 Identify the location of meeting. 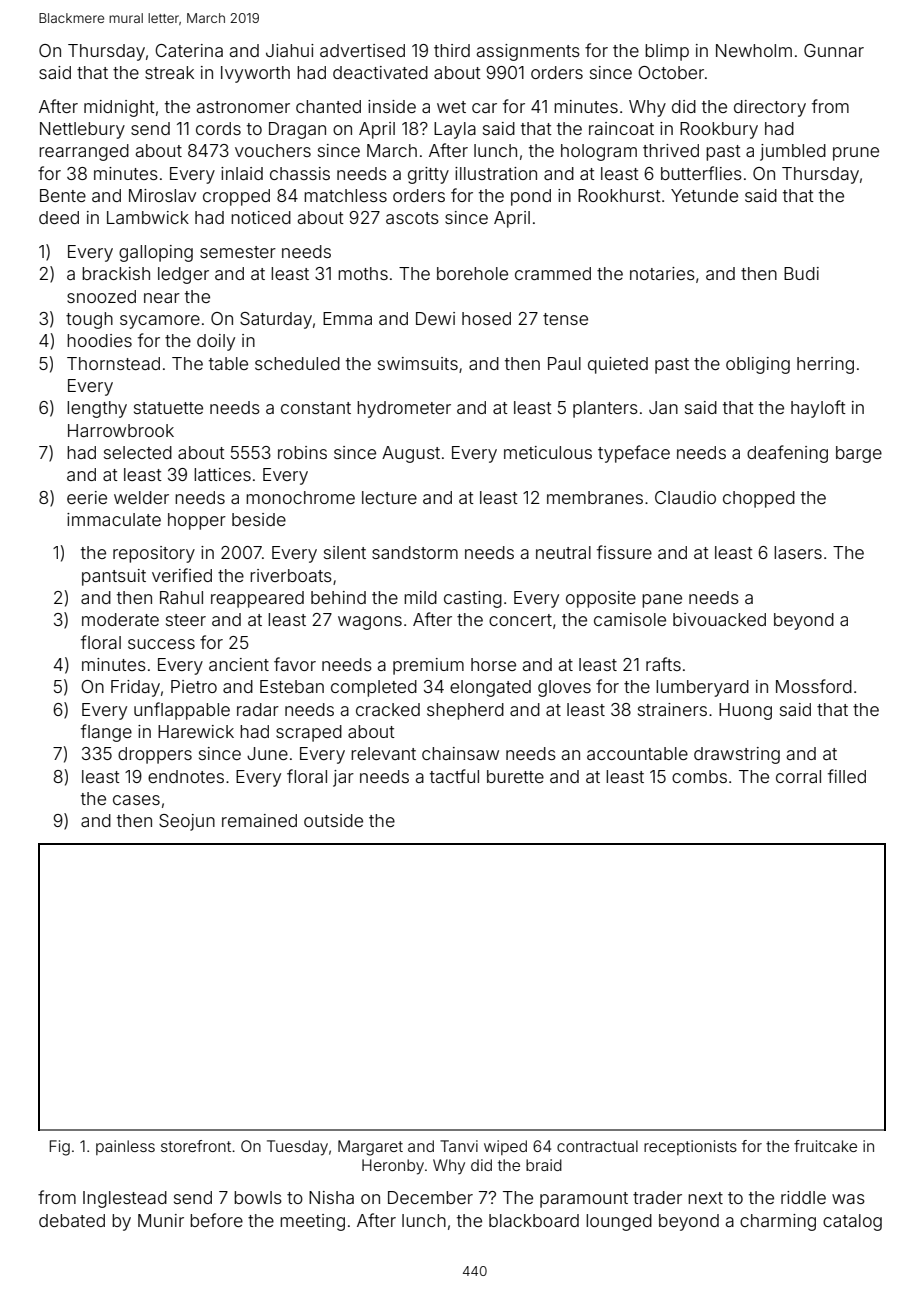
(312, 1222).
